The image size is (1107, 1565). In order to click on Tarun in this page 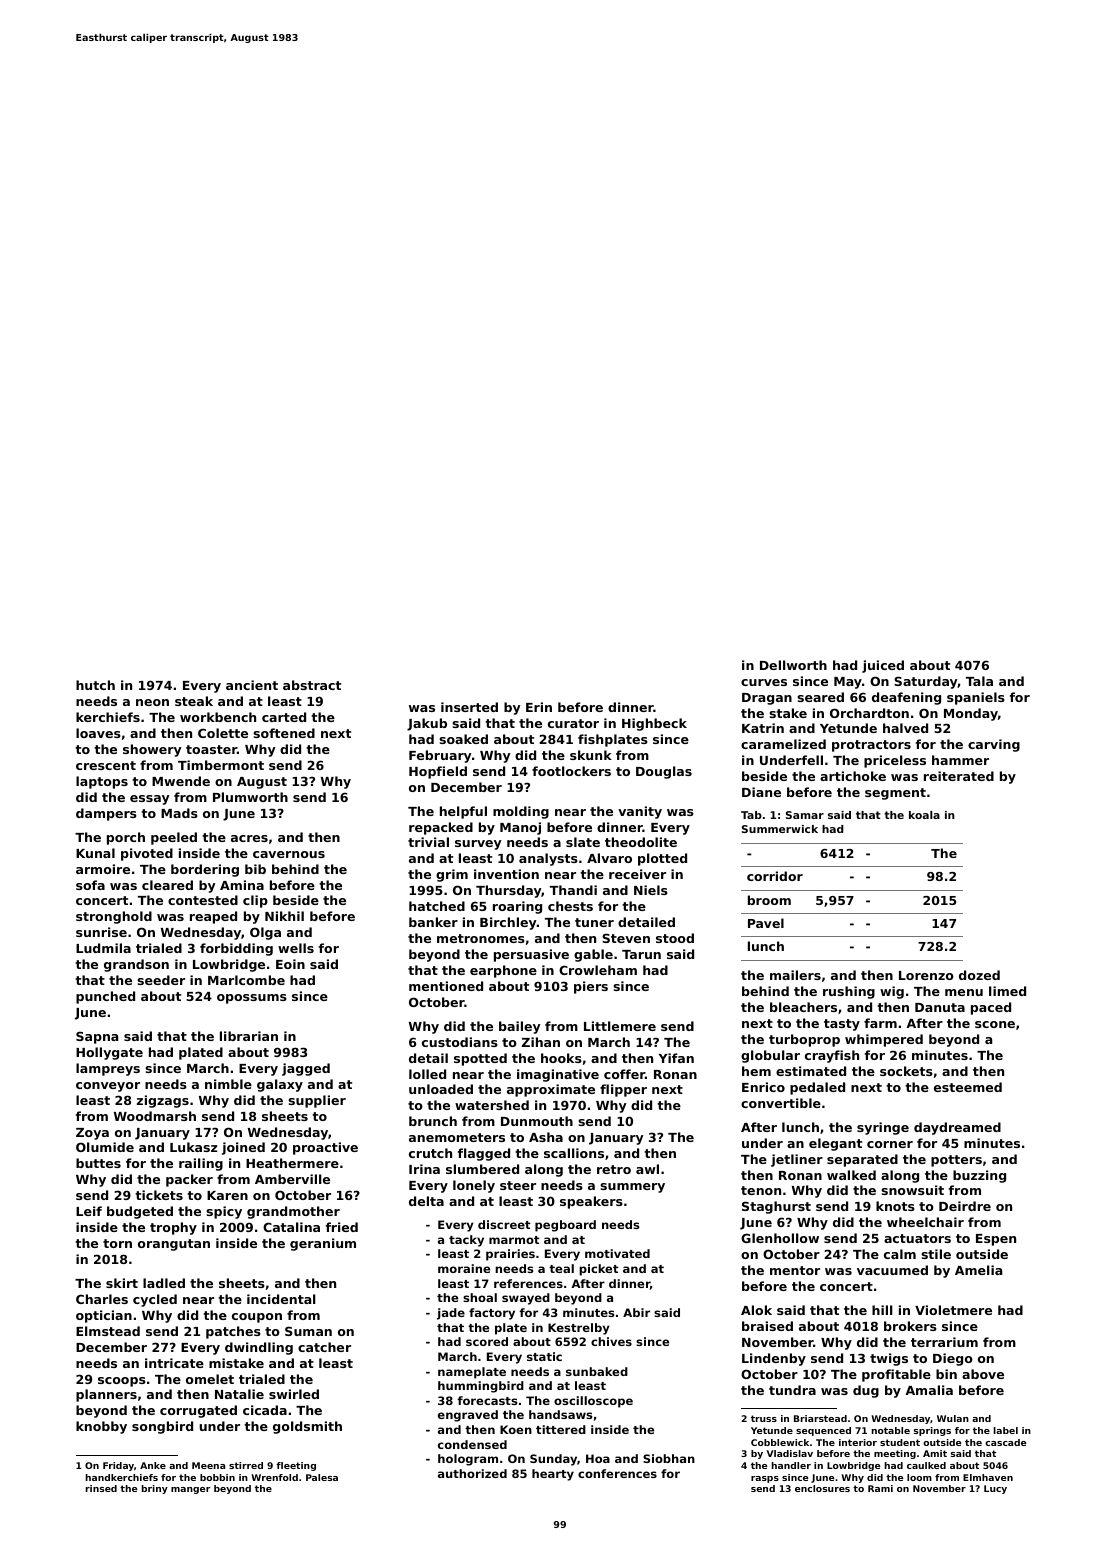, I will do `click(641, 954)`.
